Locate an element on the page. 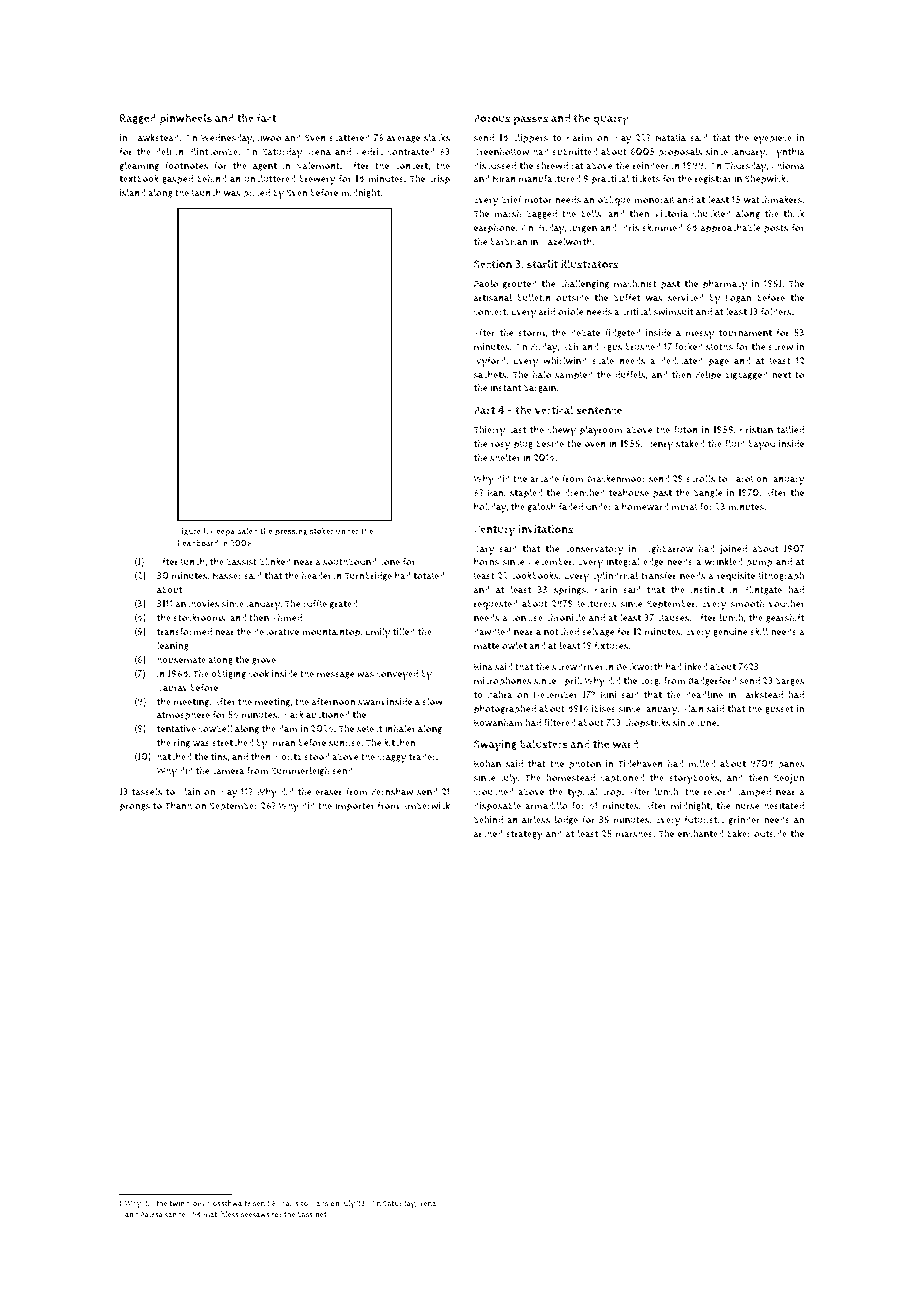 The width and height of the page is (924, 1308). Century is located at coordinates (494, 531).
